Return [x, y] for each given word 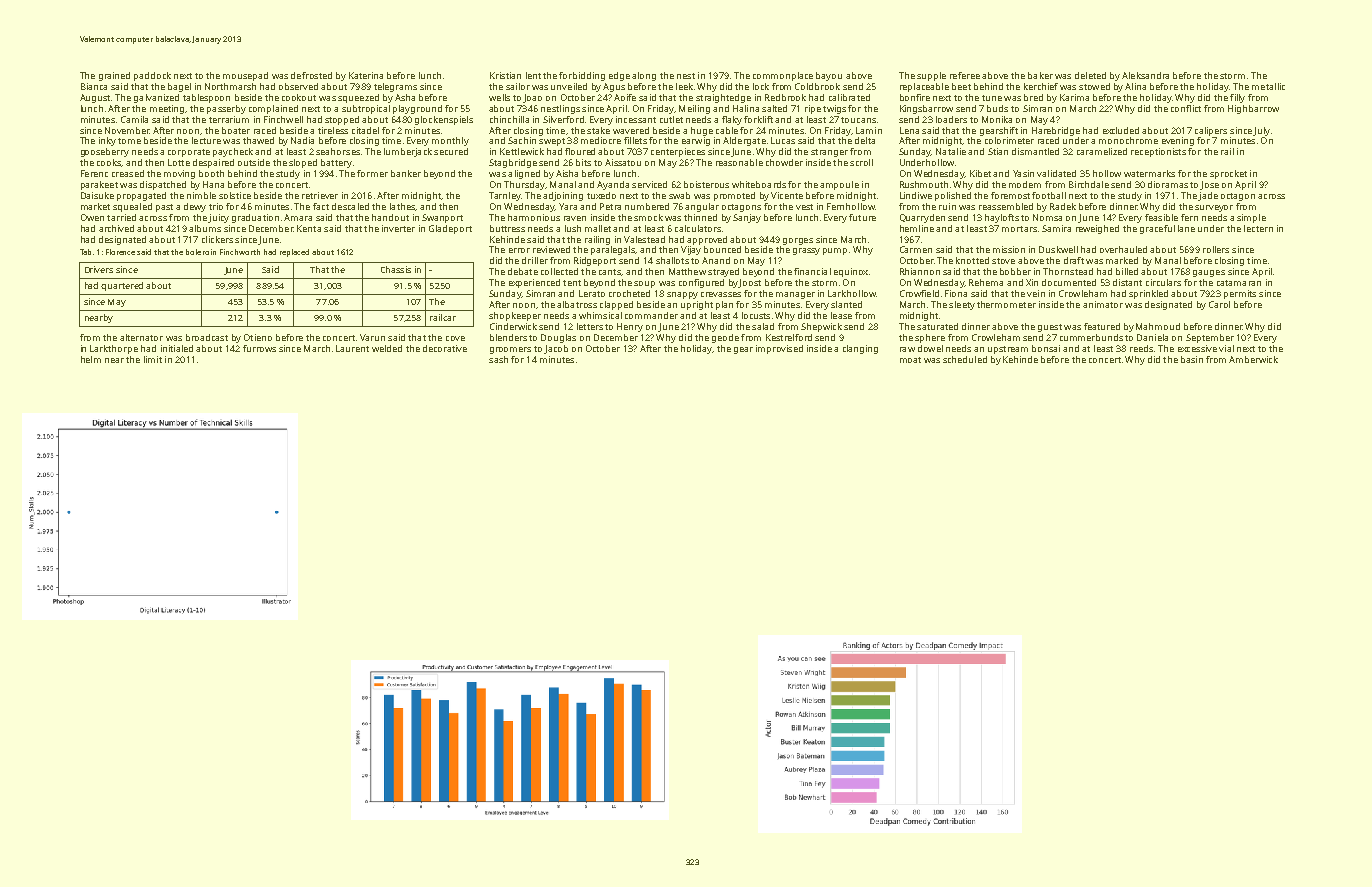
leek [684, 86]
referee [965, 75]
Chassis [396, 269]
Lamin [869, 130]
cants [610, 272]
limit [153, 359]
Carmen [916, 249]
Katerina [366, 75]
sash [498, 359]
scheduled [965, 359]
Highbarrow [1253, 109]
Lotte [179, 162]
